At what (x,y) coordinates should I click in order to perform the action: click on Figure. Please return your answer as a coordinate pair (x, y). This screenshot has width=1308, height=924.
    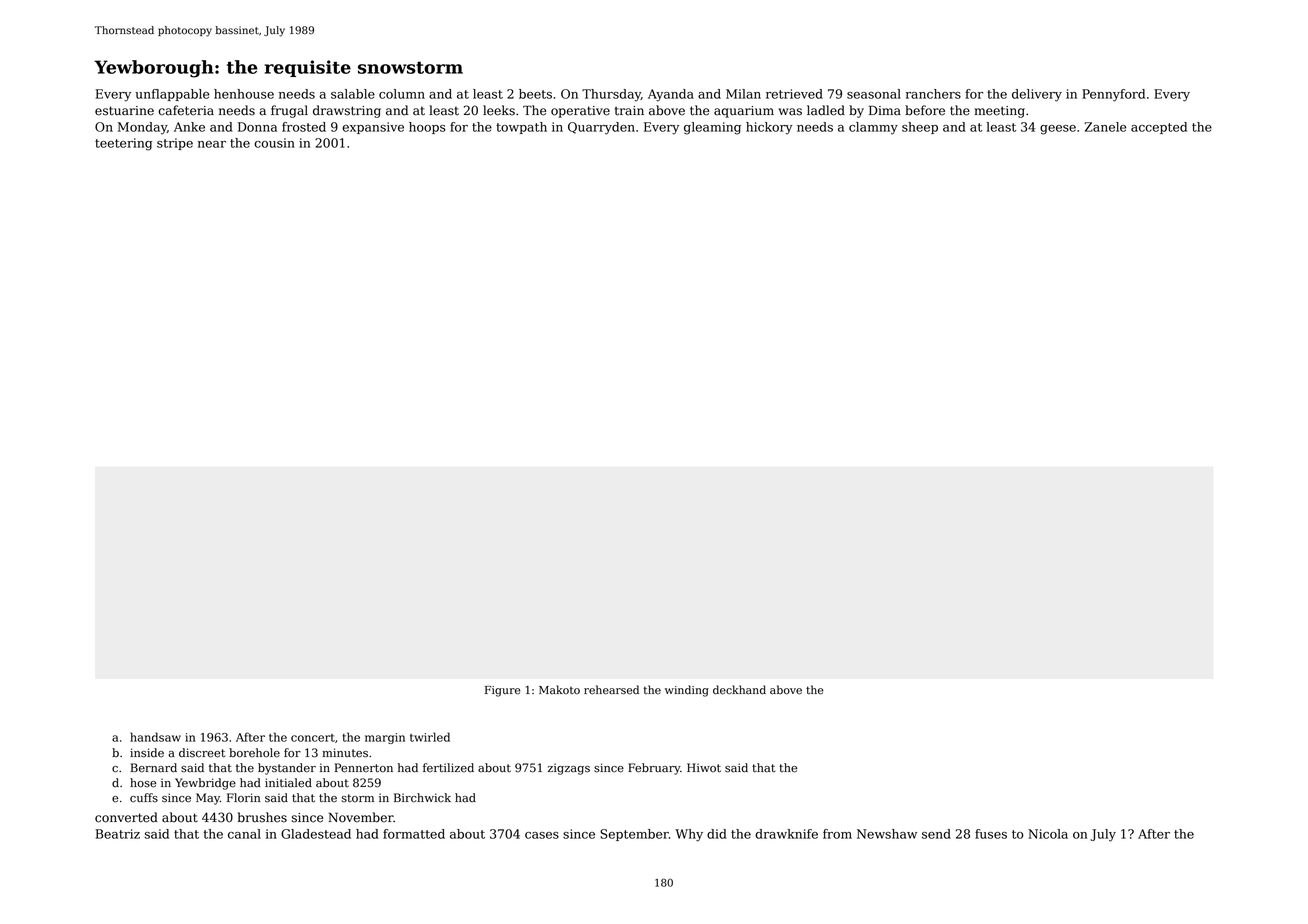
    Looking at the image, I should click on (503, 691).
